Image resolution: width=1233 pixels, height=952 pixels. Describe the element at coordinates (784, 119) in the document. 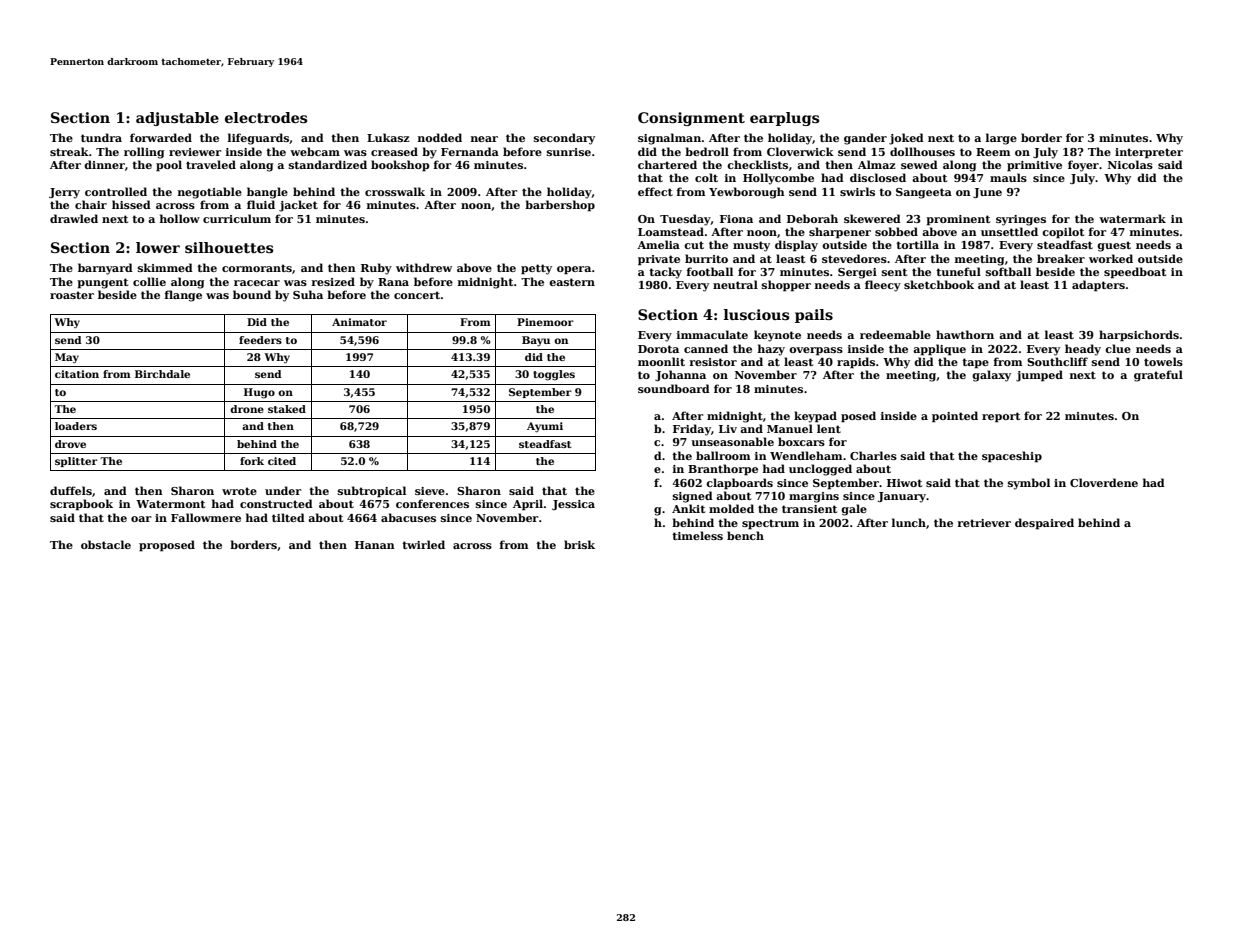

I see `earplugs` at that location.
